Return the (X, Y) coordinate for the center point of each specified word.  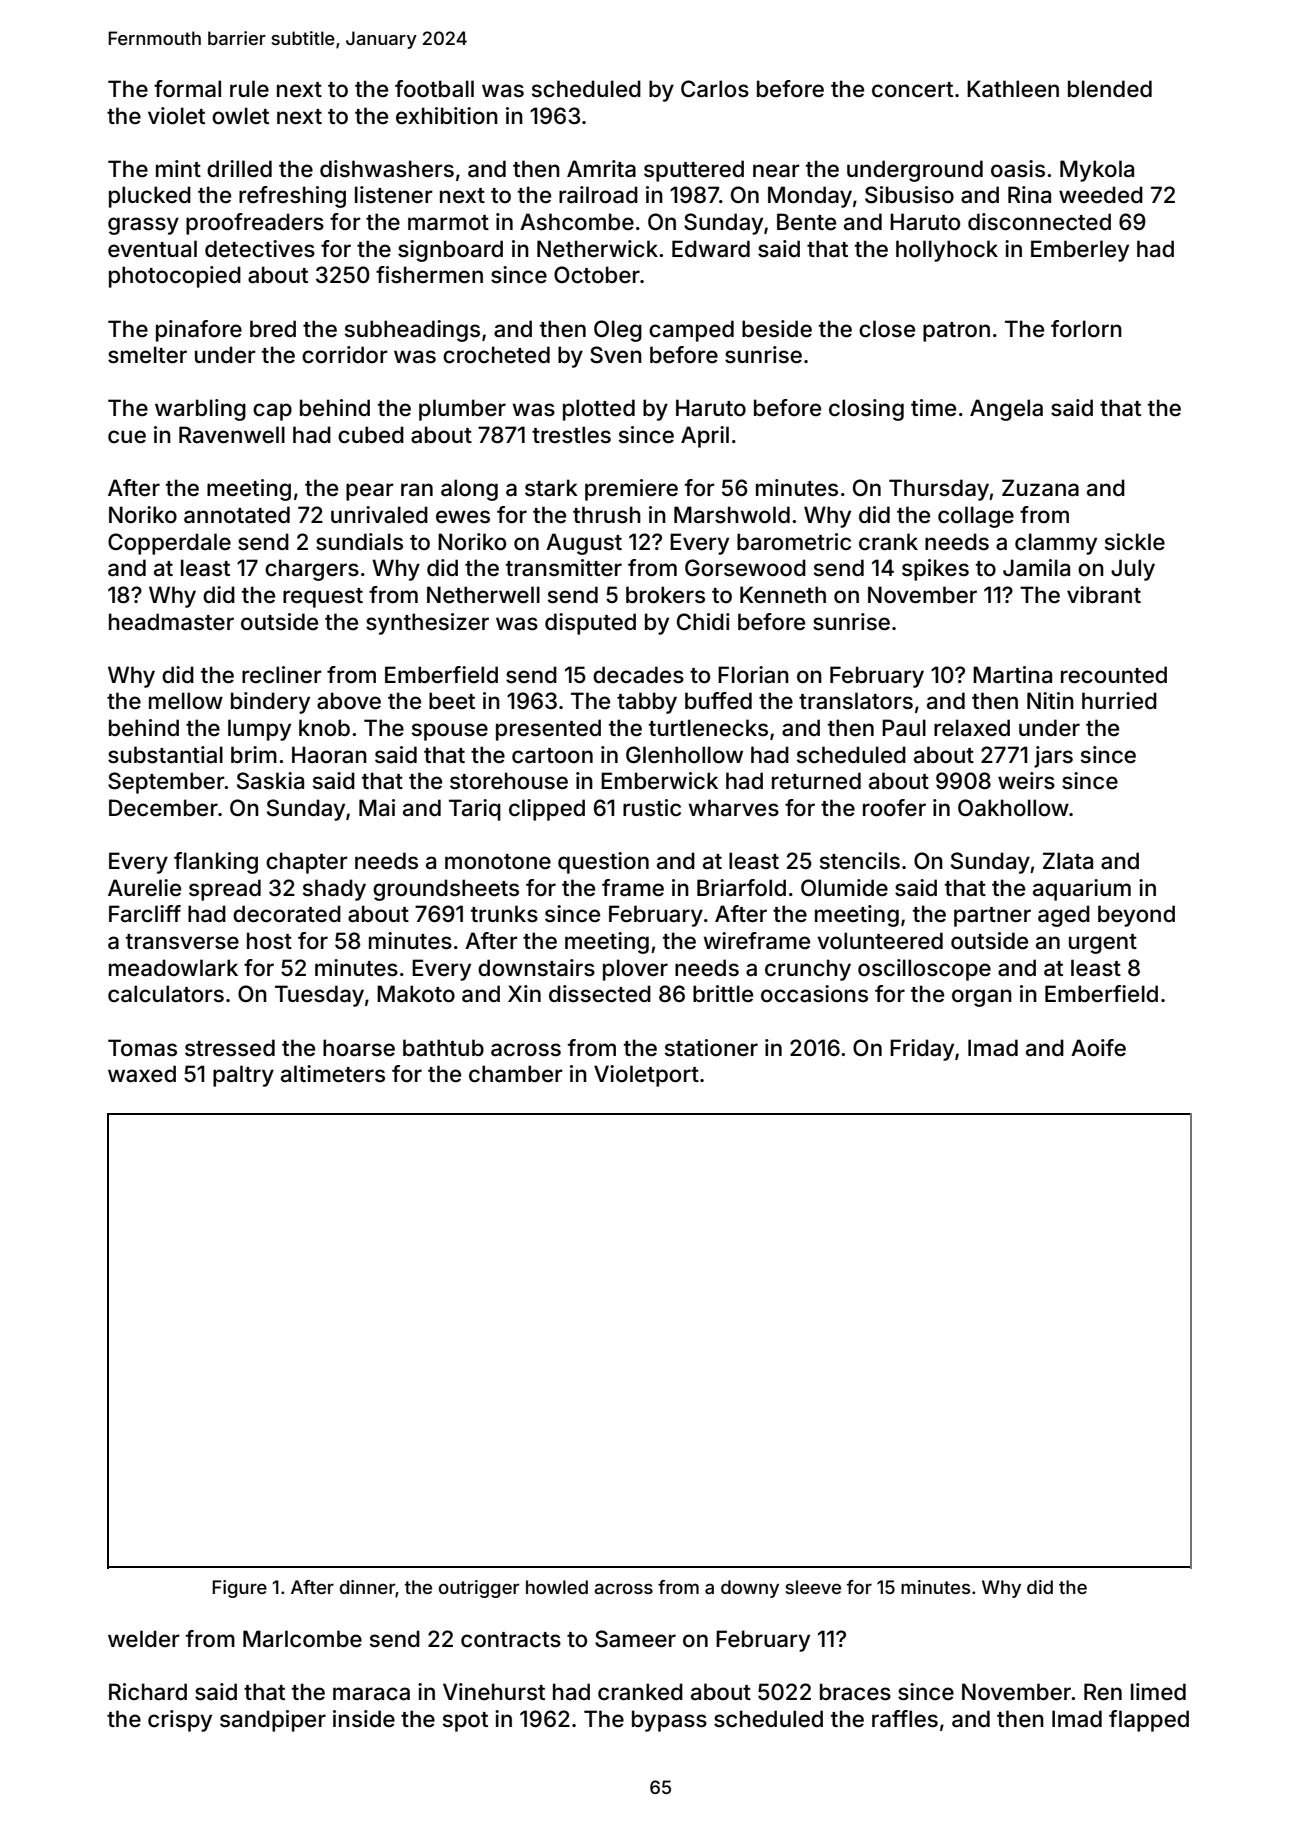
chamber (516, 1074)
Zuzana (1040, 488)
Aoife (1098, 1048)
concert (912, 90)
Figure (239, 1589)
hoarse (359, 1048)
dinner (367, 1587)
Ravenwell (232, 435)
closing (866, 410)
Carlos (715, 89)
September (166, 783)
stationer (711, 1048)
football (434, 89)
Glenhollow (684, 755)
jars (1053, 757)
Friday (922, 1050)
